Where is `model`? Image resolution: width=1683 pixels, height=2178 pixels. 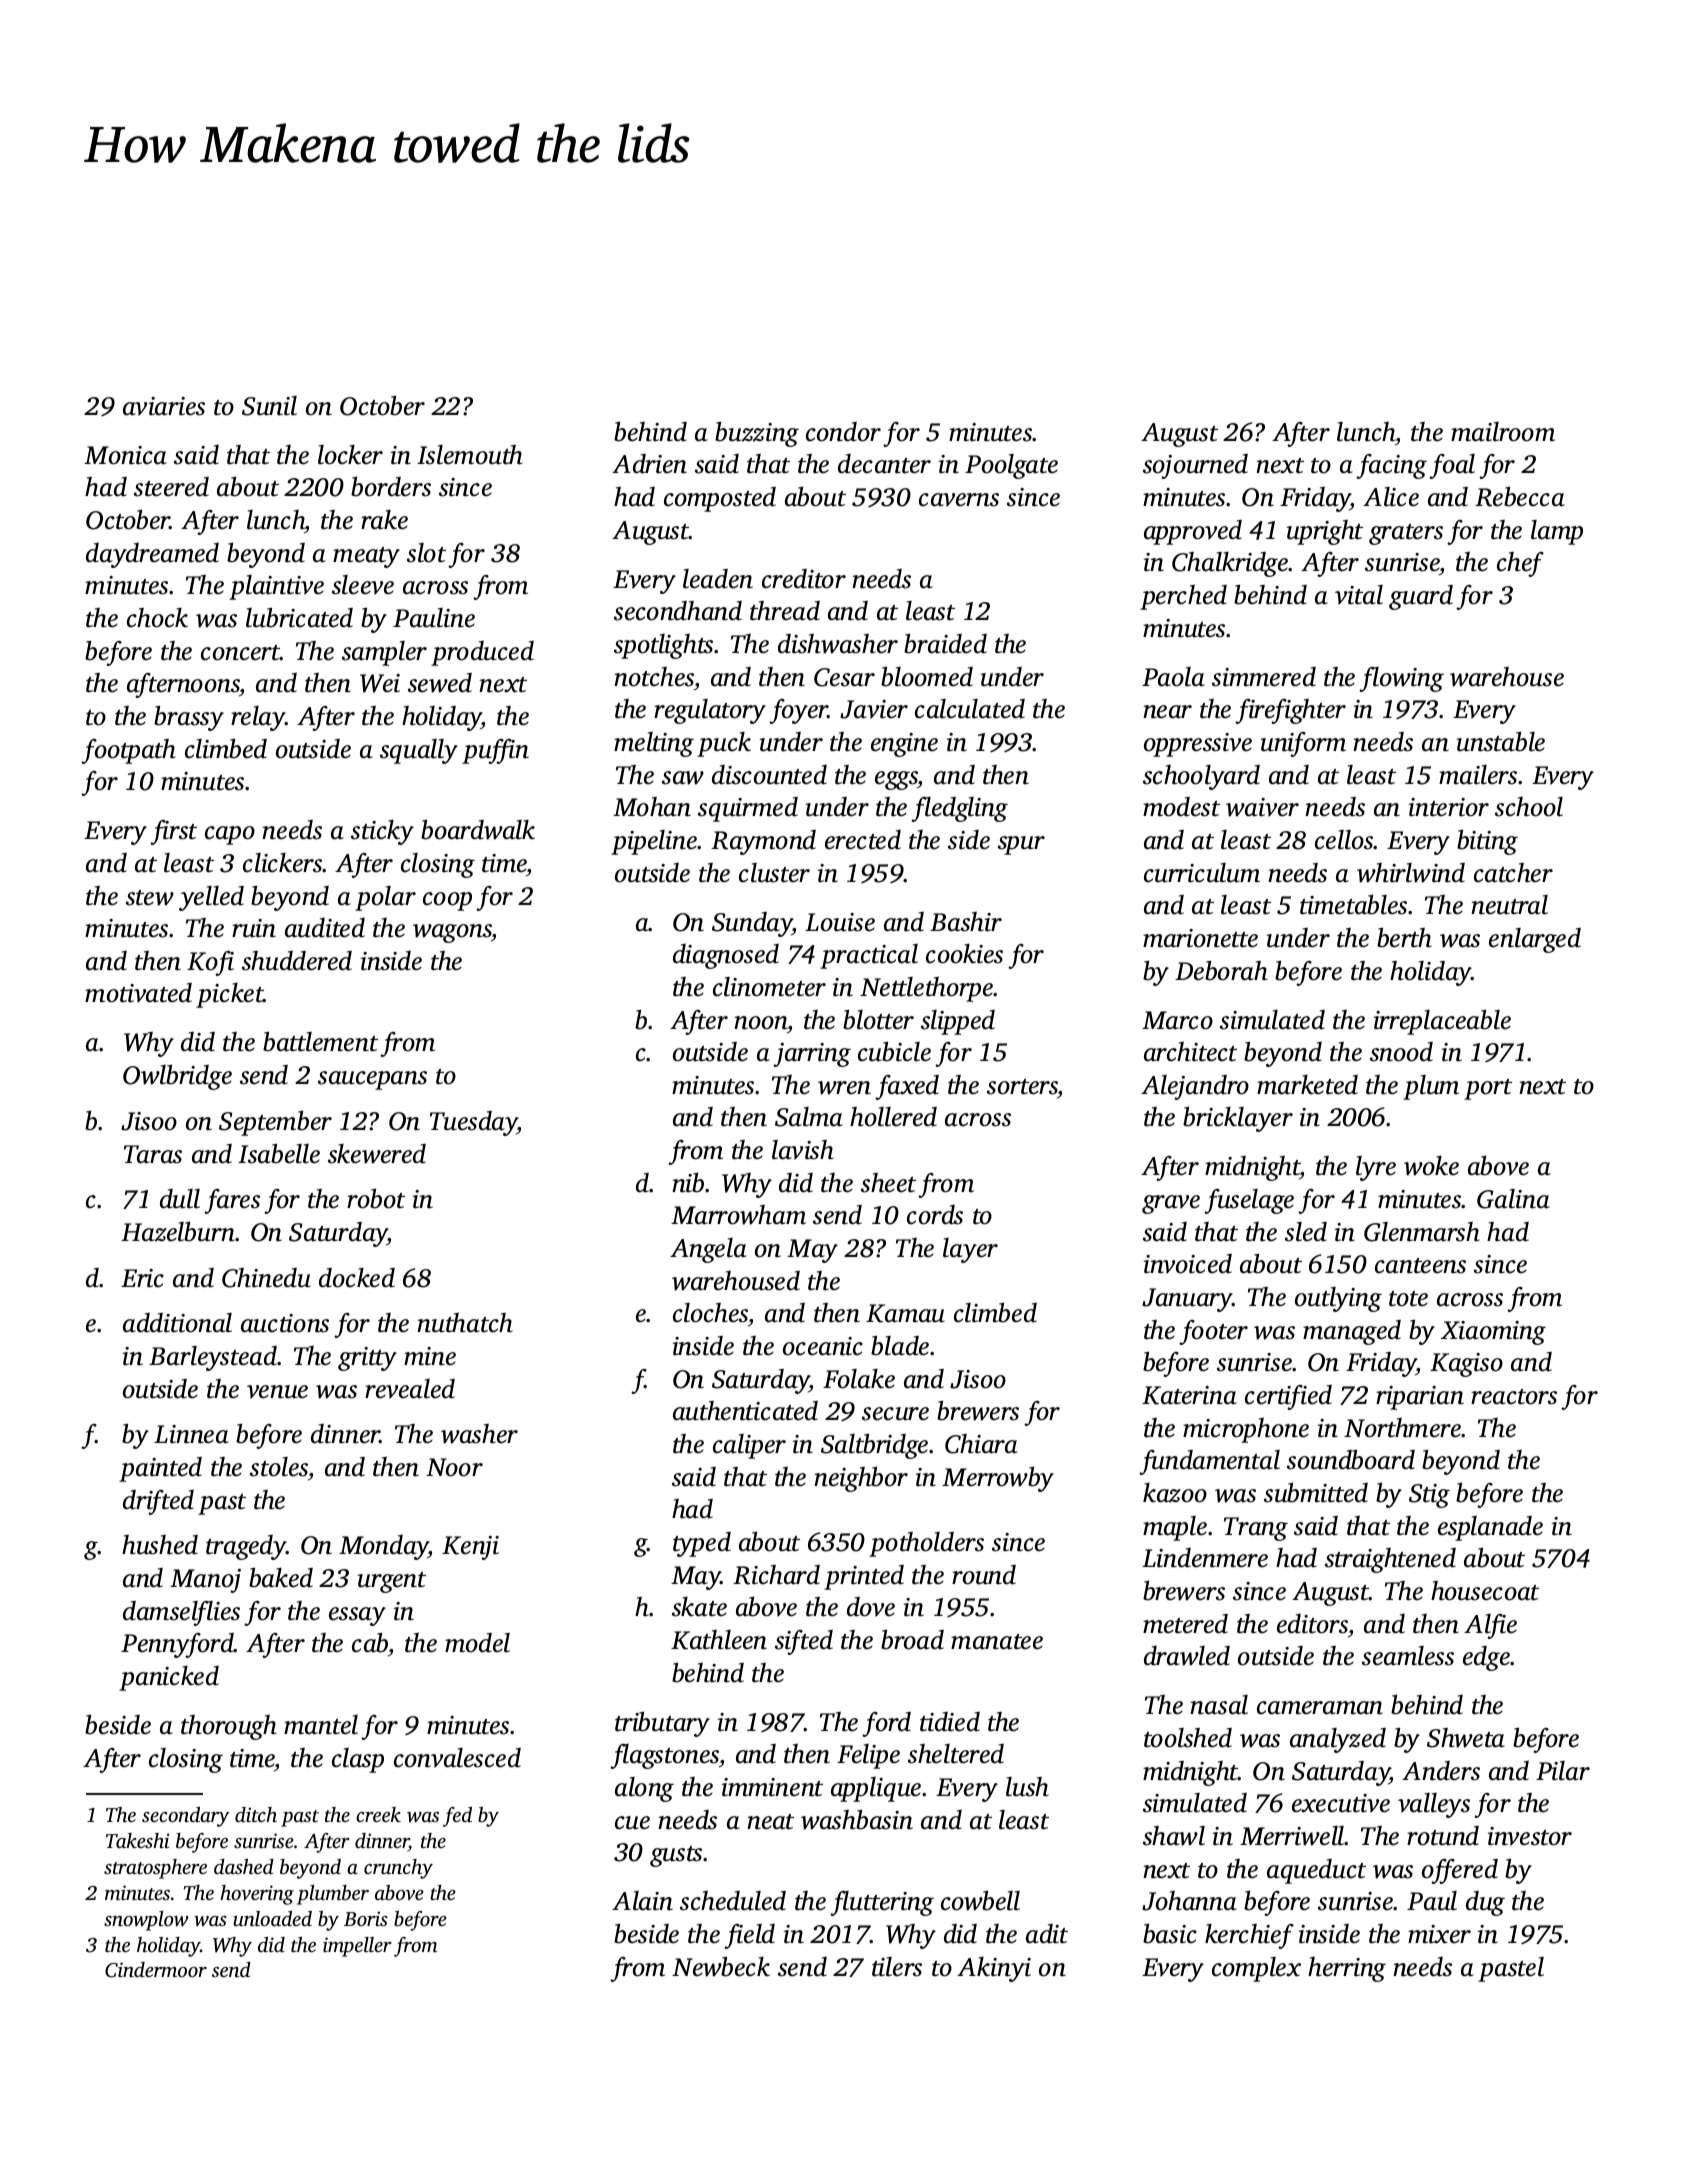 model is located at coordinates (477, 1643).
